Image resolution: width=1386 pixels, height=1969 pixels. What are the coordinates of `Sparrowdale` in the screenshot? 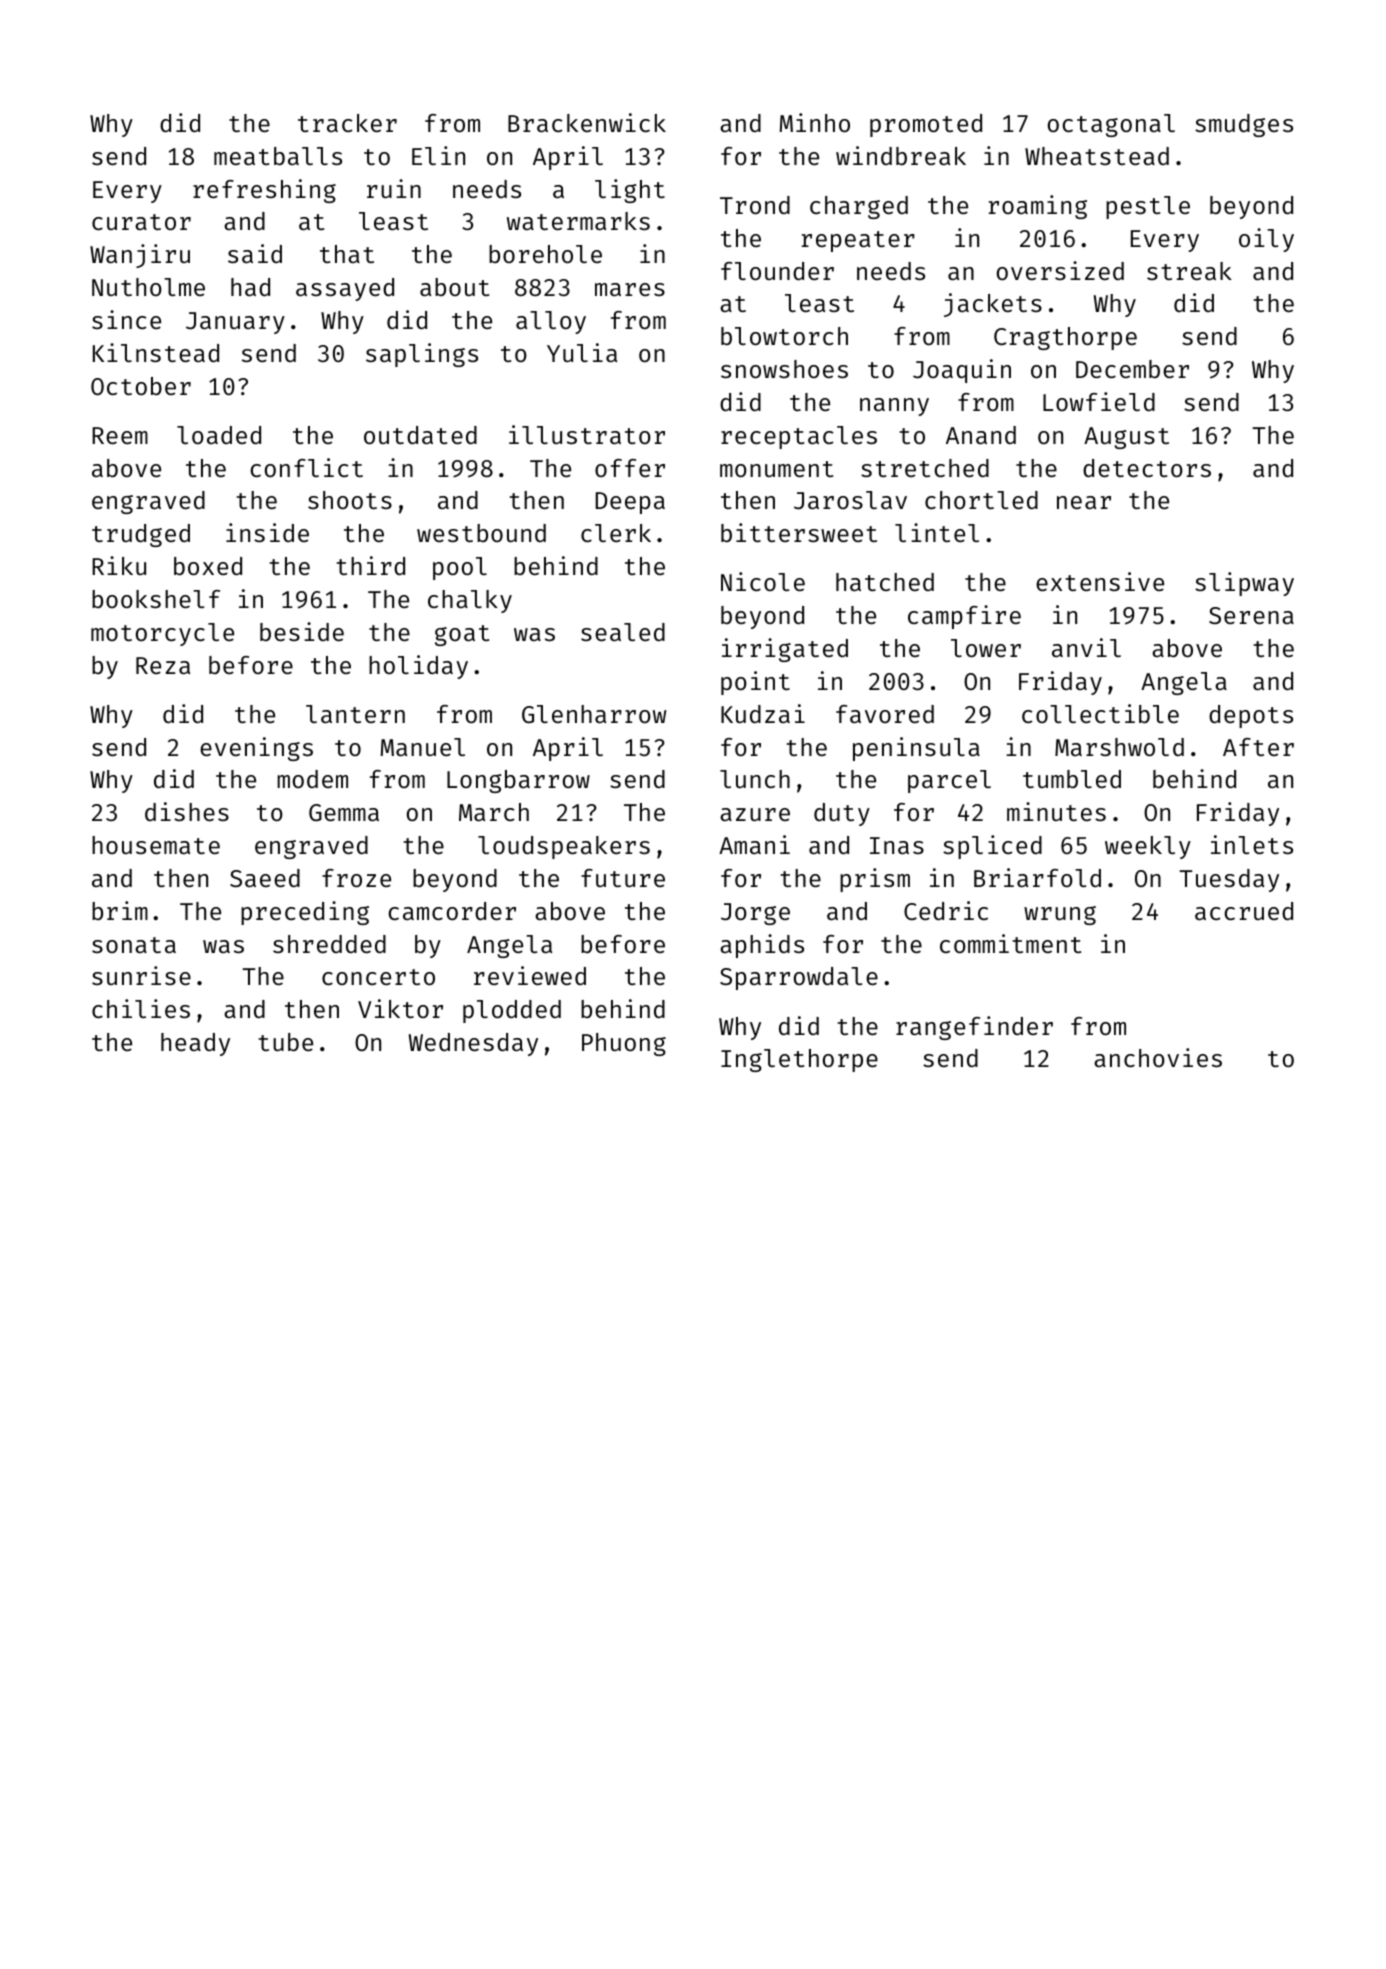 It's located at (799, 978).
